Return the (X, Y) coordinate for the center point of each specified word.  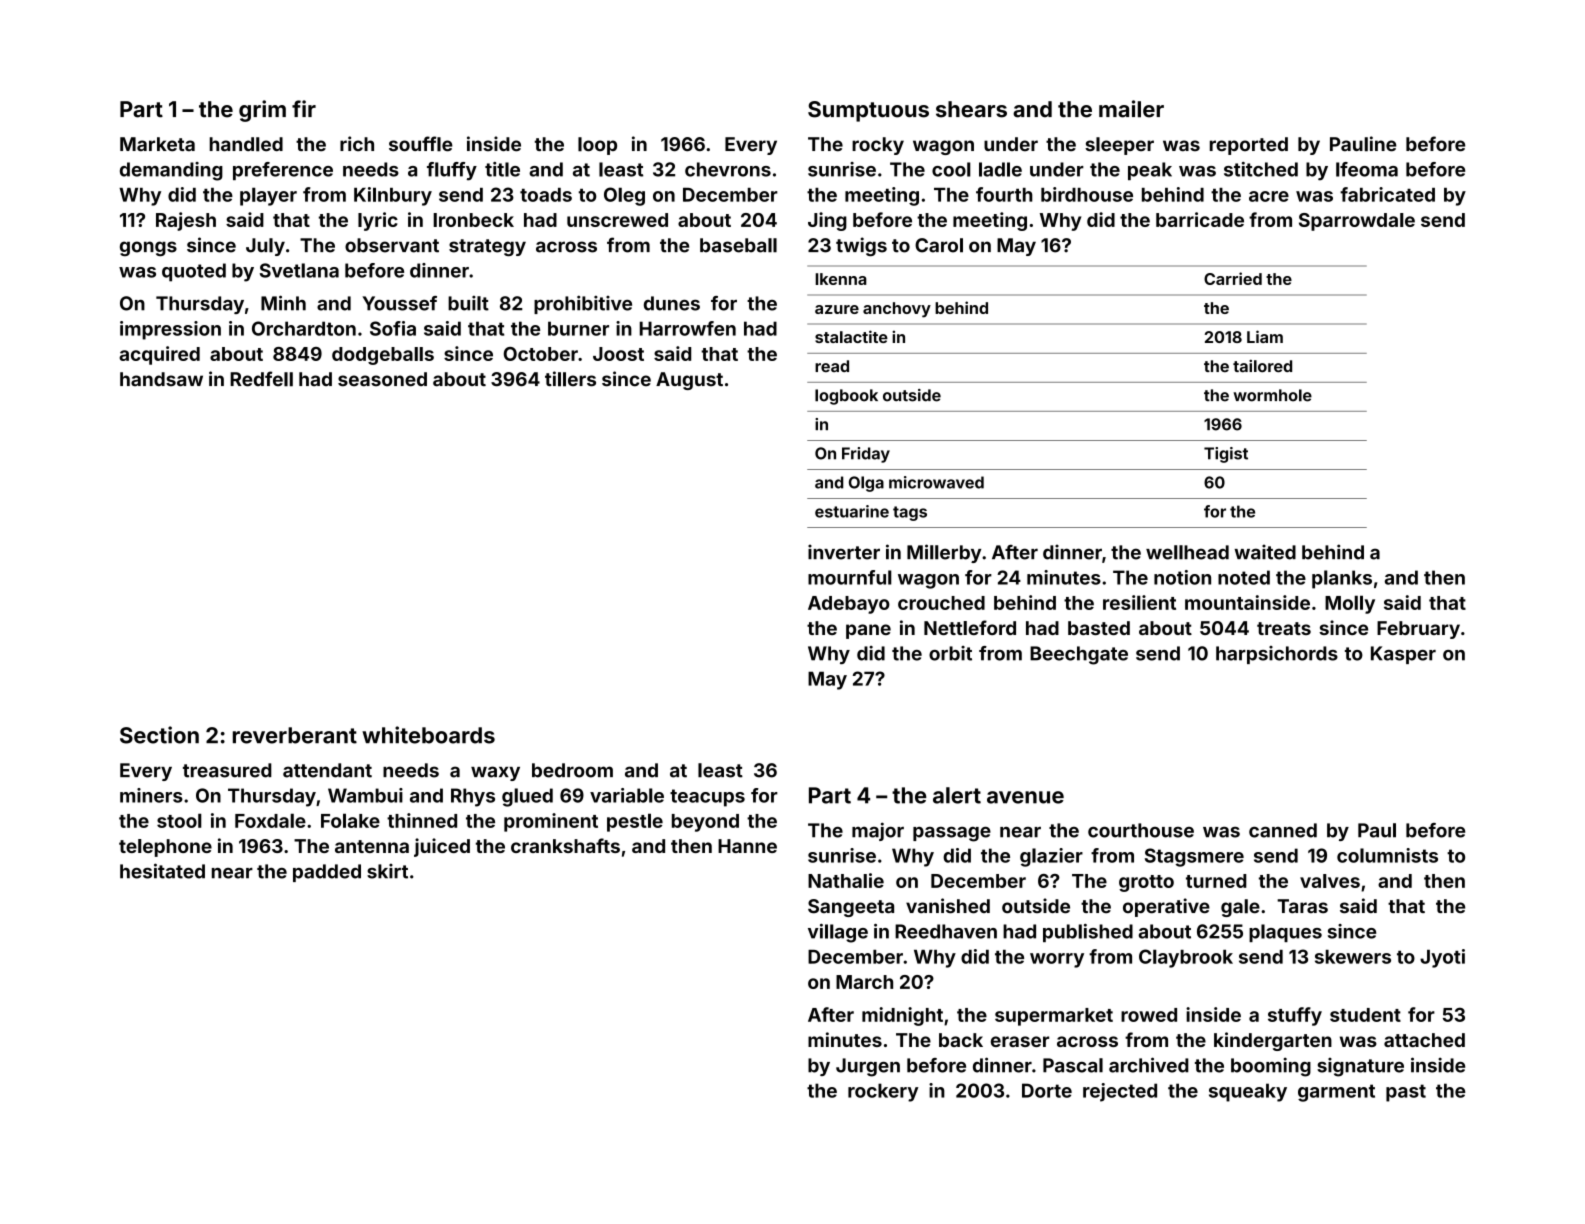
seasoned (382, 379)
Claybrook (1186, 958)
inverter (844, 552)
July (265, 247)
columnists (1387, 855)
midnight (902, 1016)
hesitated (162, 871)
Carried (1233, 278)
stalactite (851, 336)
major (878, 831)
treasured (227, 770)
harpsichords (1277, 655)
